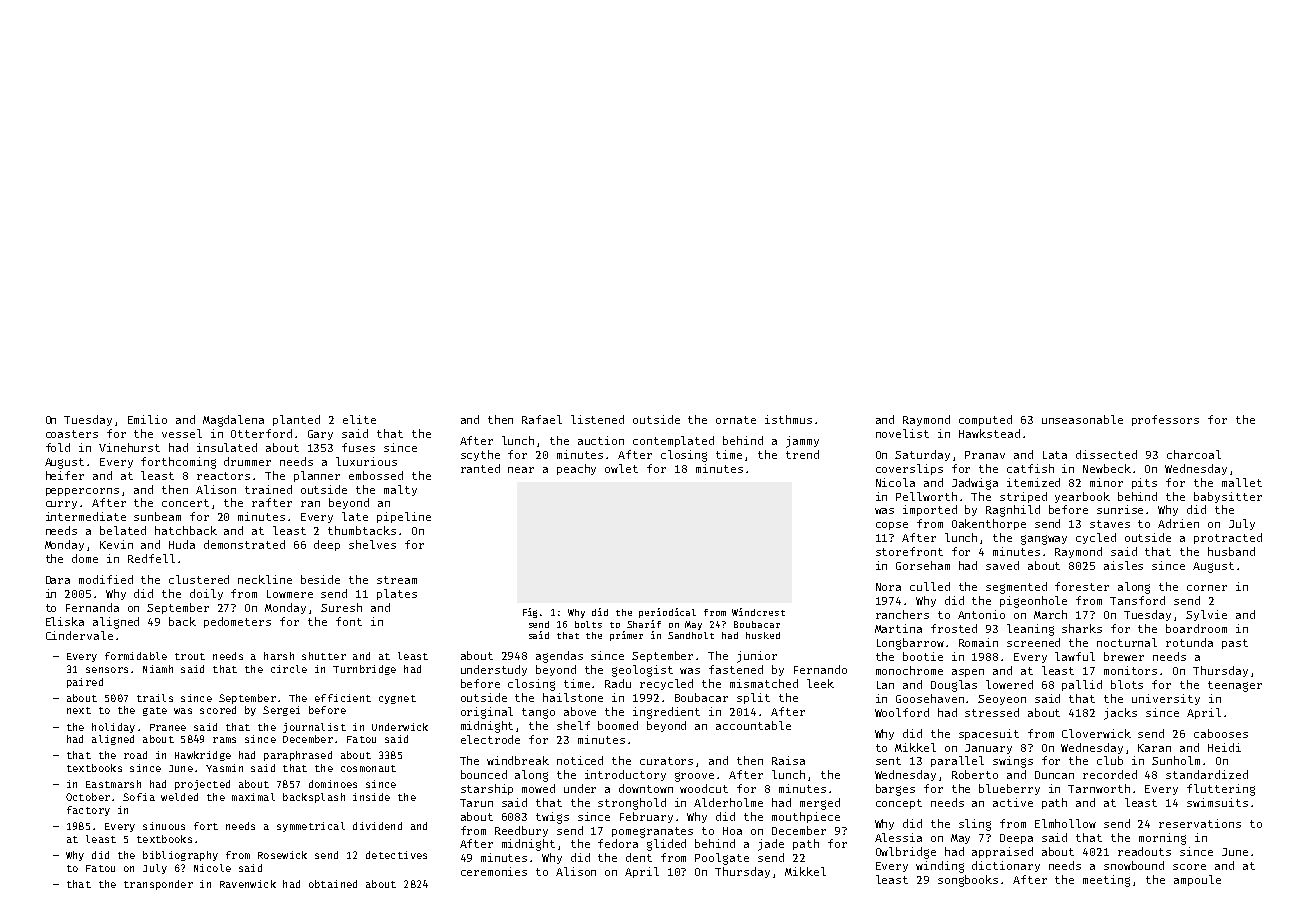 The width and height of the image is (1308, 924). What do you see at coordinates (116, 544) in the image?
I see `Kevin` at bounding box center [116, 544].
